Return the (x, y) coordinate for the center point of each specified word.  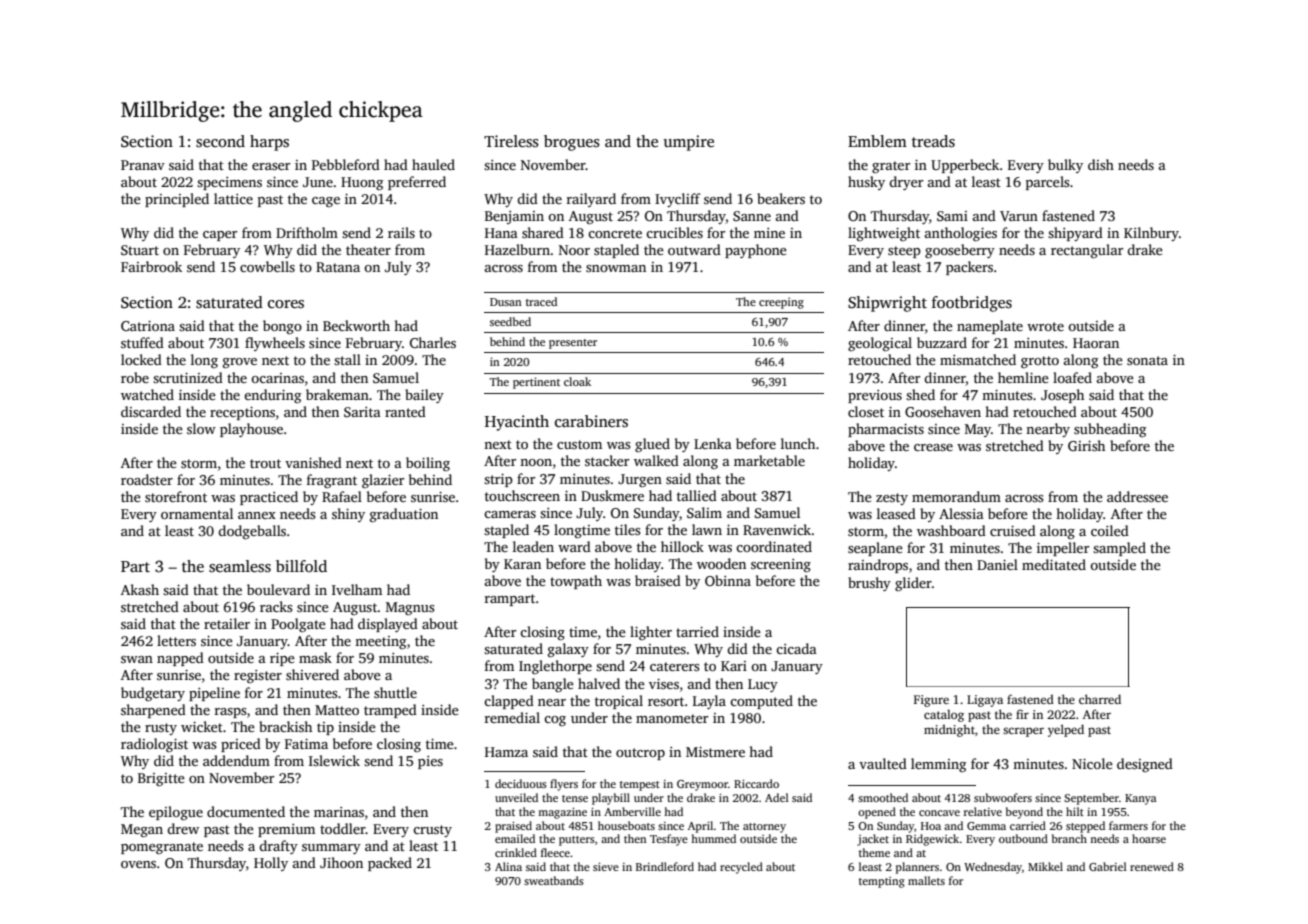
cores (286, 304)
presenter (573, 344)
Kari (734, 666)
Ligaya (985, 701)
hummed (713, 838)
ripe (282, 659)
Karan (522, 564)
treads (933, 141)
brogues (572, 143)
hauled (433, 164)
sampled (1119, 549)
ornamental (197, 513)
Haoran (1096, 343)
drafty (278, 847)
